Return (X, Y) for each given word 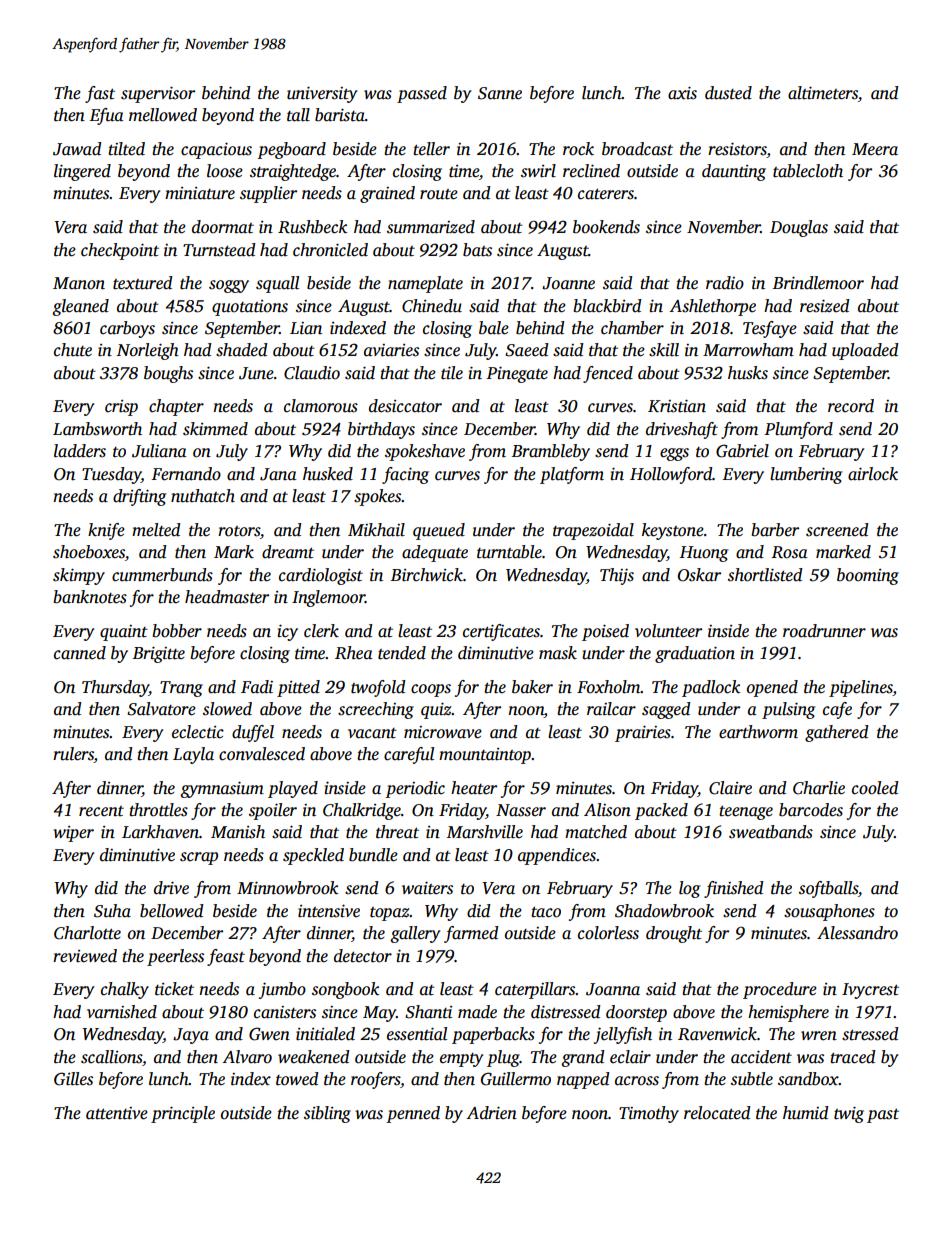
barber (775, 530)
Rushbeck (313, 227)
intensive (329, 911)
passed (422, 94)
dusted (728, 93)
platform (572, 475)
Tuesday (111, 475)
